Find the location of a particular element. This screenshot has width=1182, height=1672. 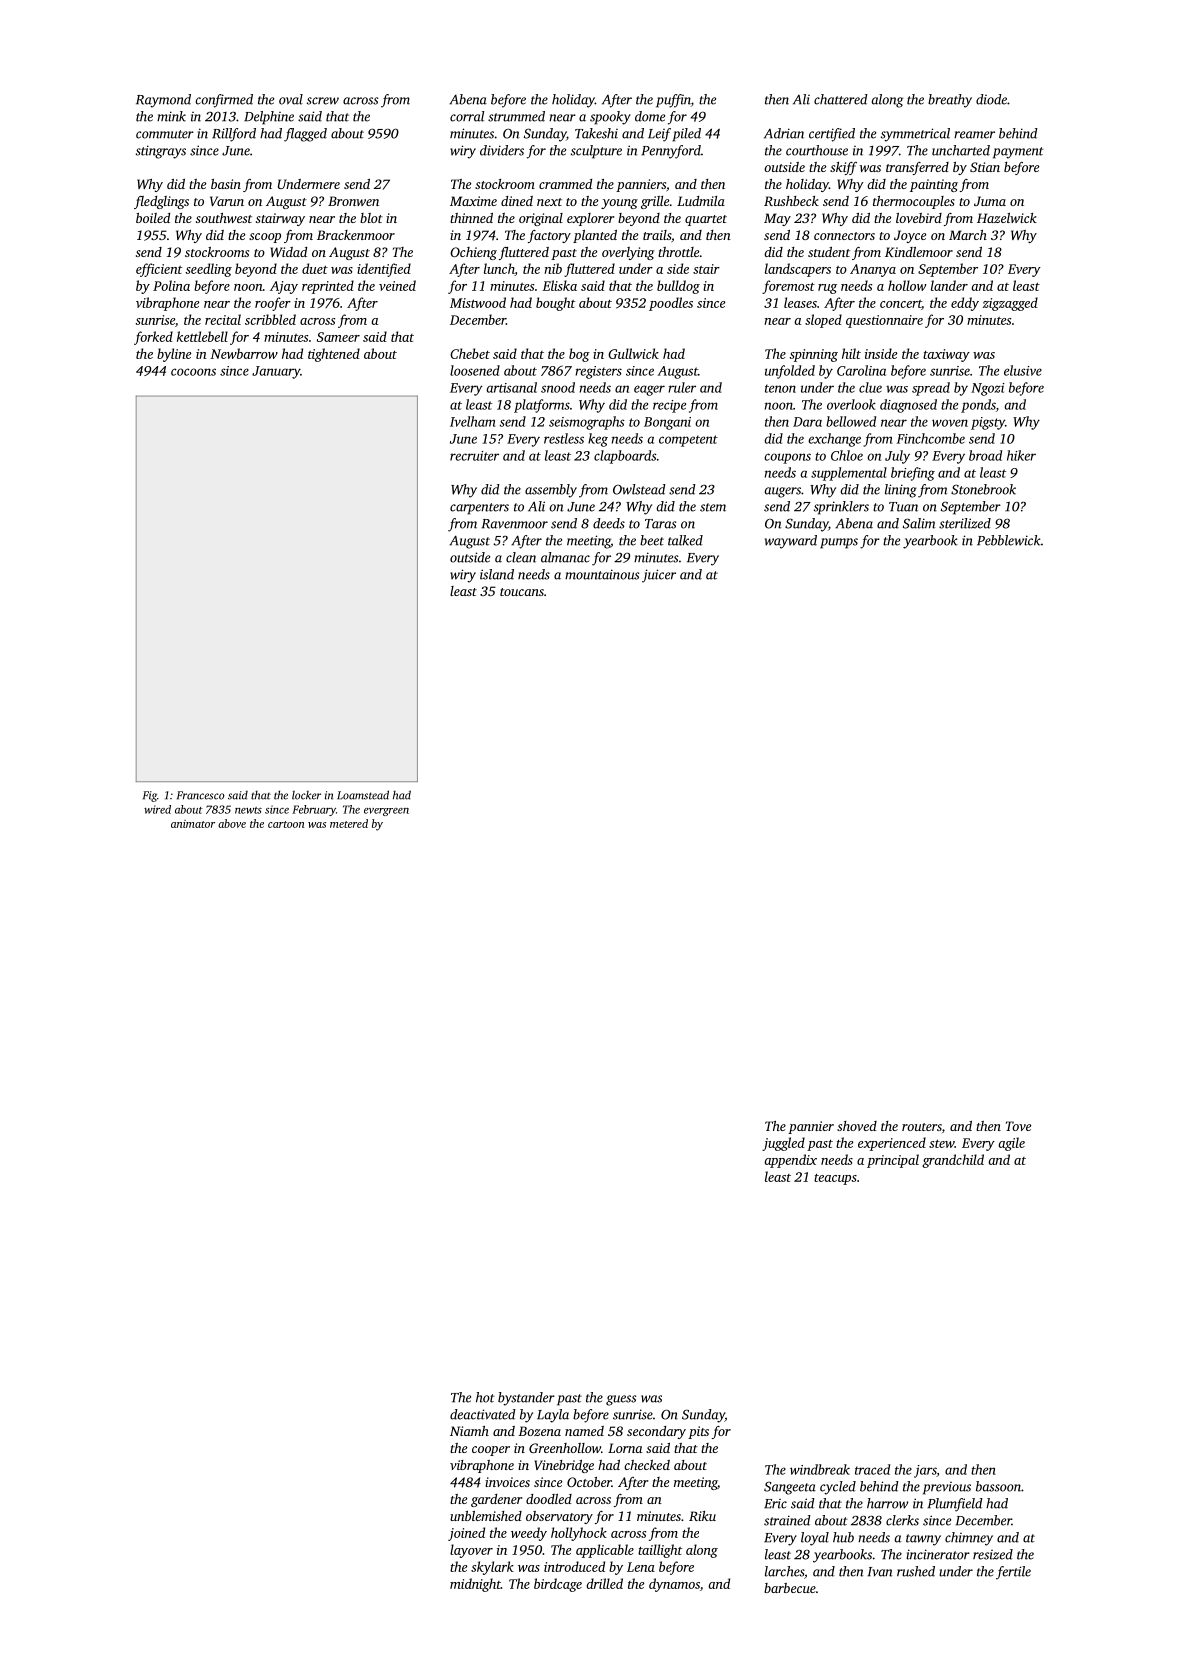

cartoon is located at coordinates (286, 824).
